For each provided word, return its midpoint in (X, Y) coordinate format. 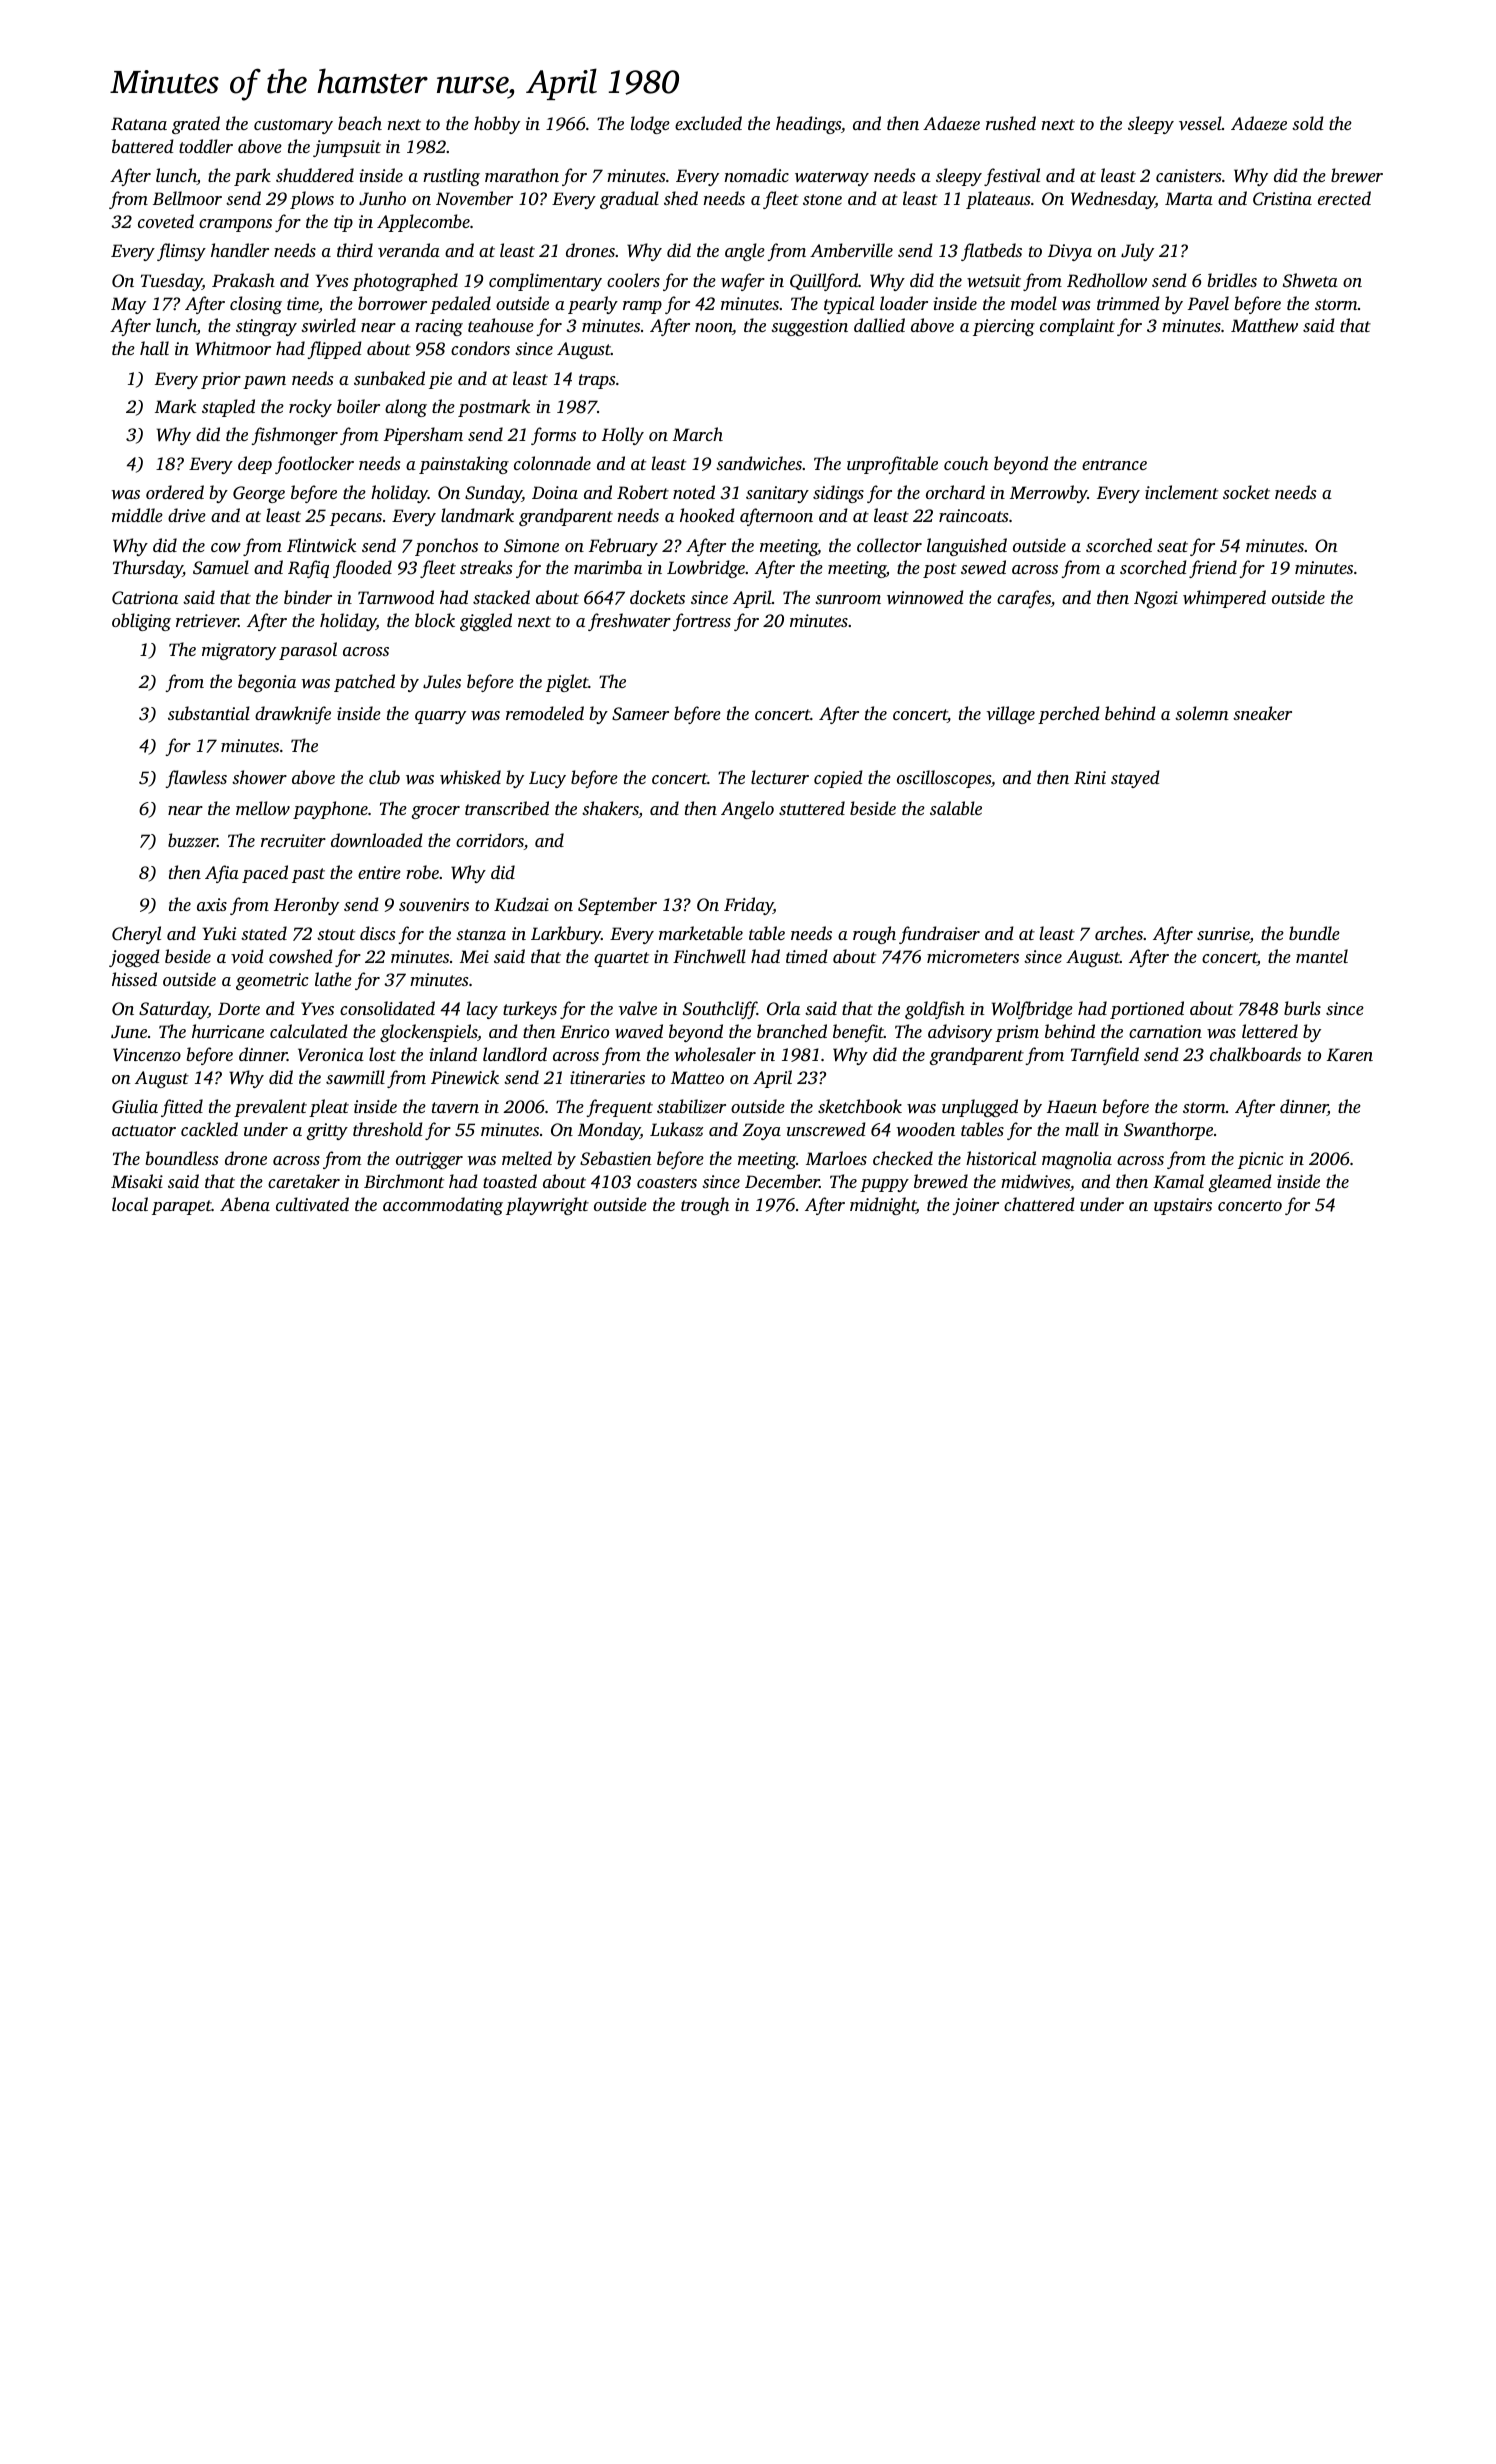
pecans (356, 519)
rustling (451, 177)
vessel (1200, 123)
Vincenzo (147, 1055)
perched (1069, 715)
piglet (567, 683)
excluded (708, 123)
